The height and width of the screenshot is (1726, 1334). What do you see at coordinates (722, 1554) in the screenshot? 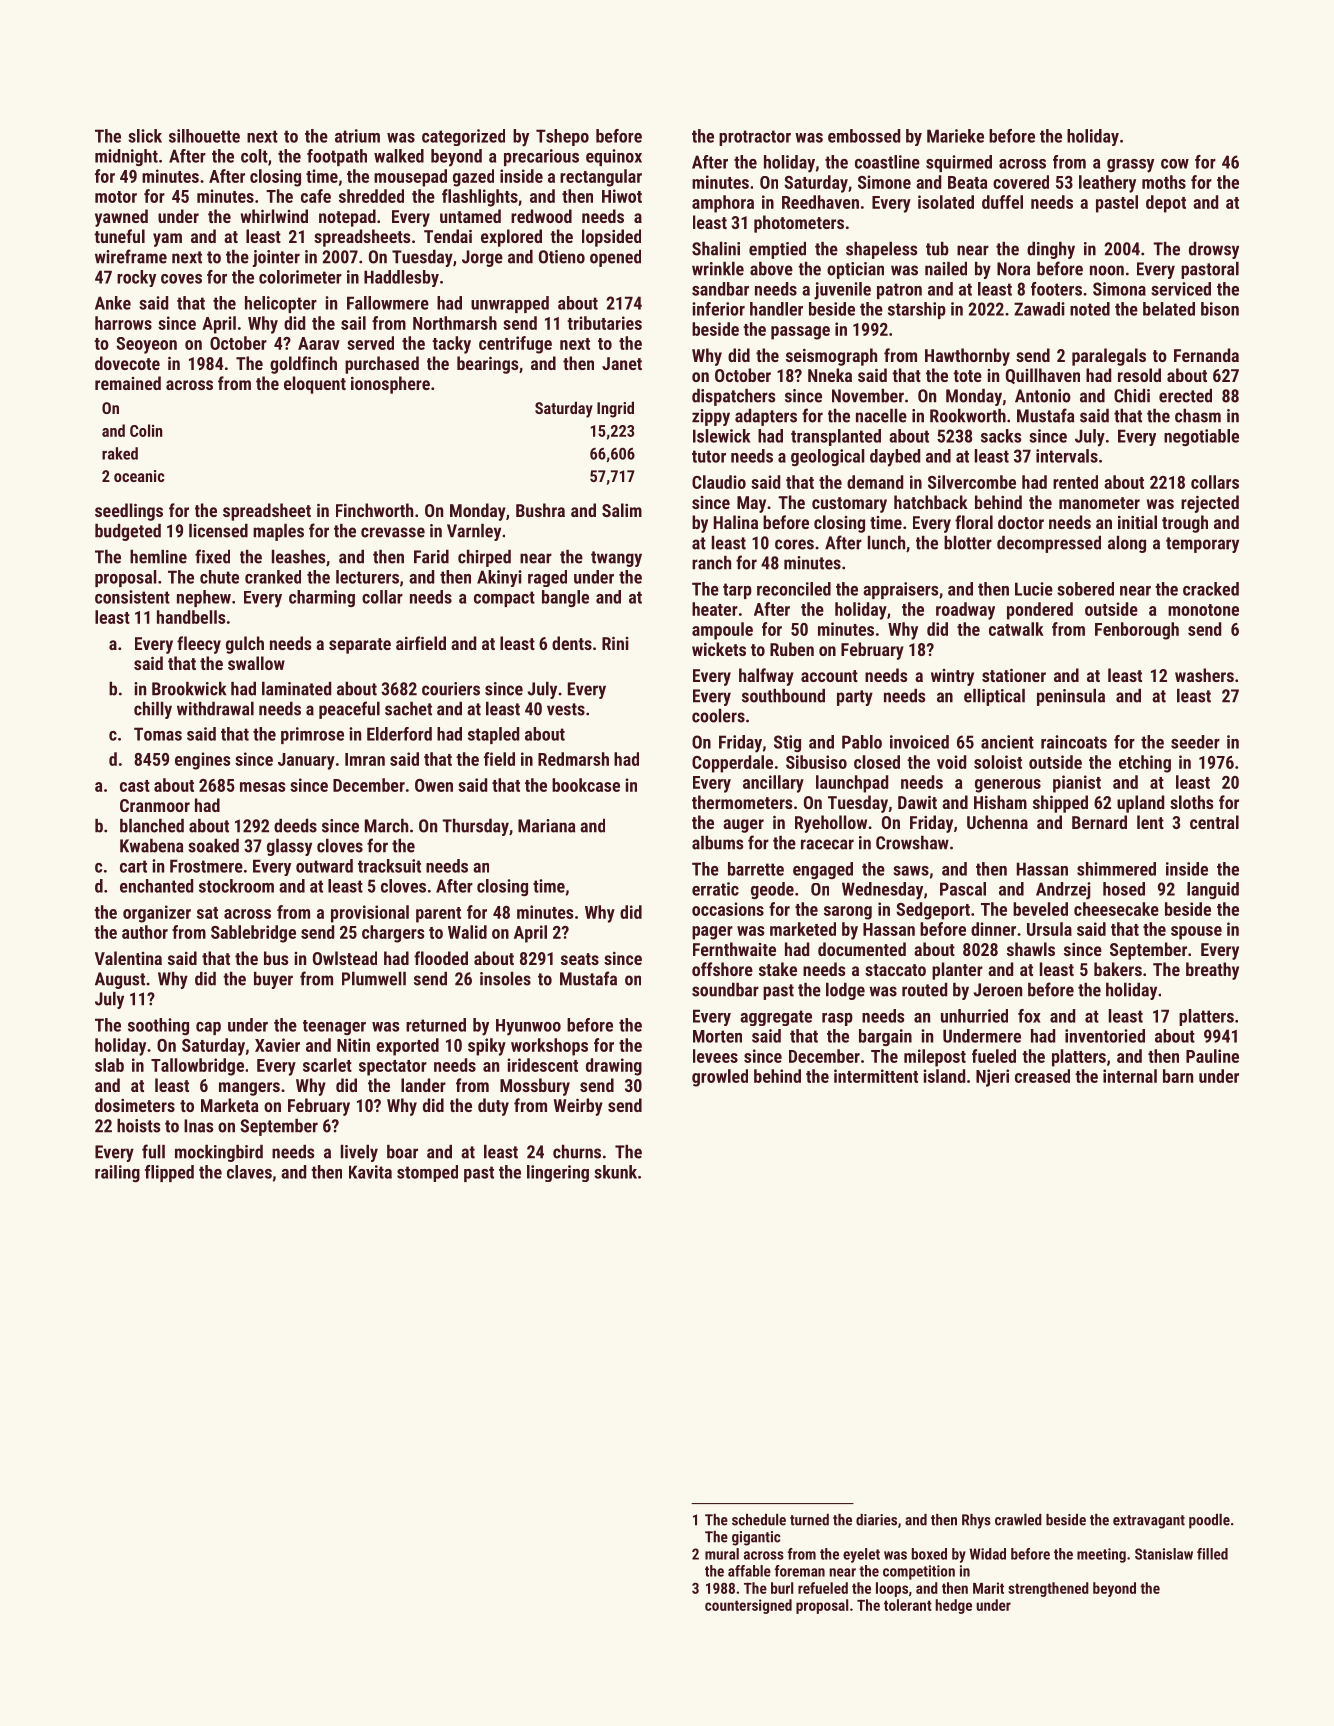
I see `mural` at bounding box center [722, 1554].
